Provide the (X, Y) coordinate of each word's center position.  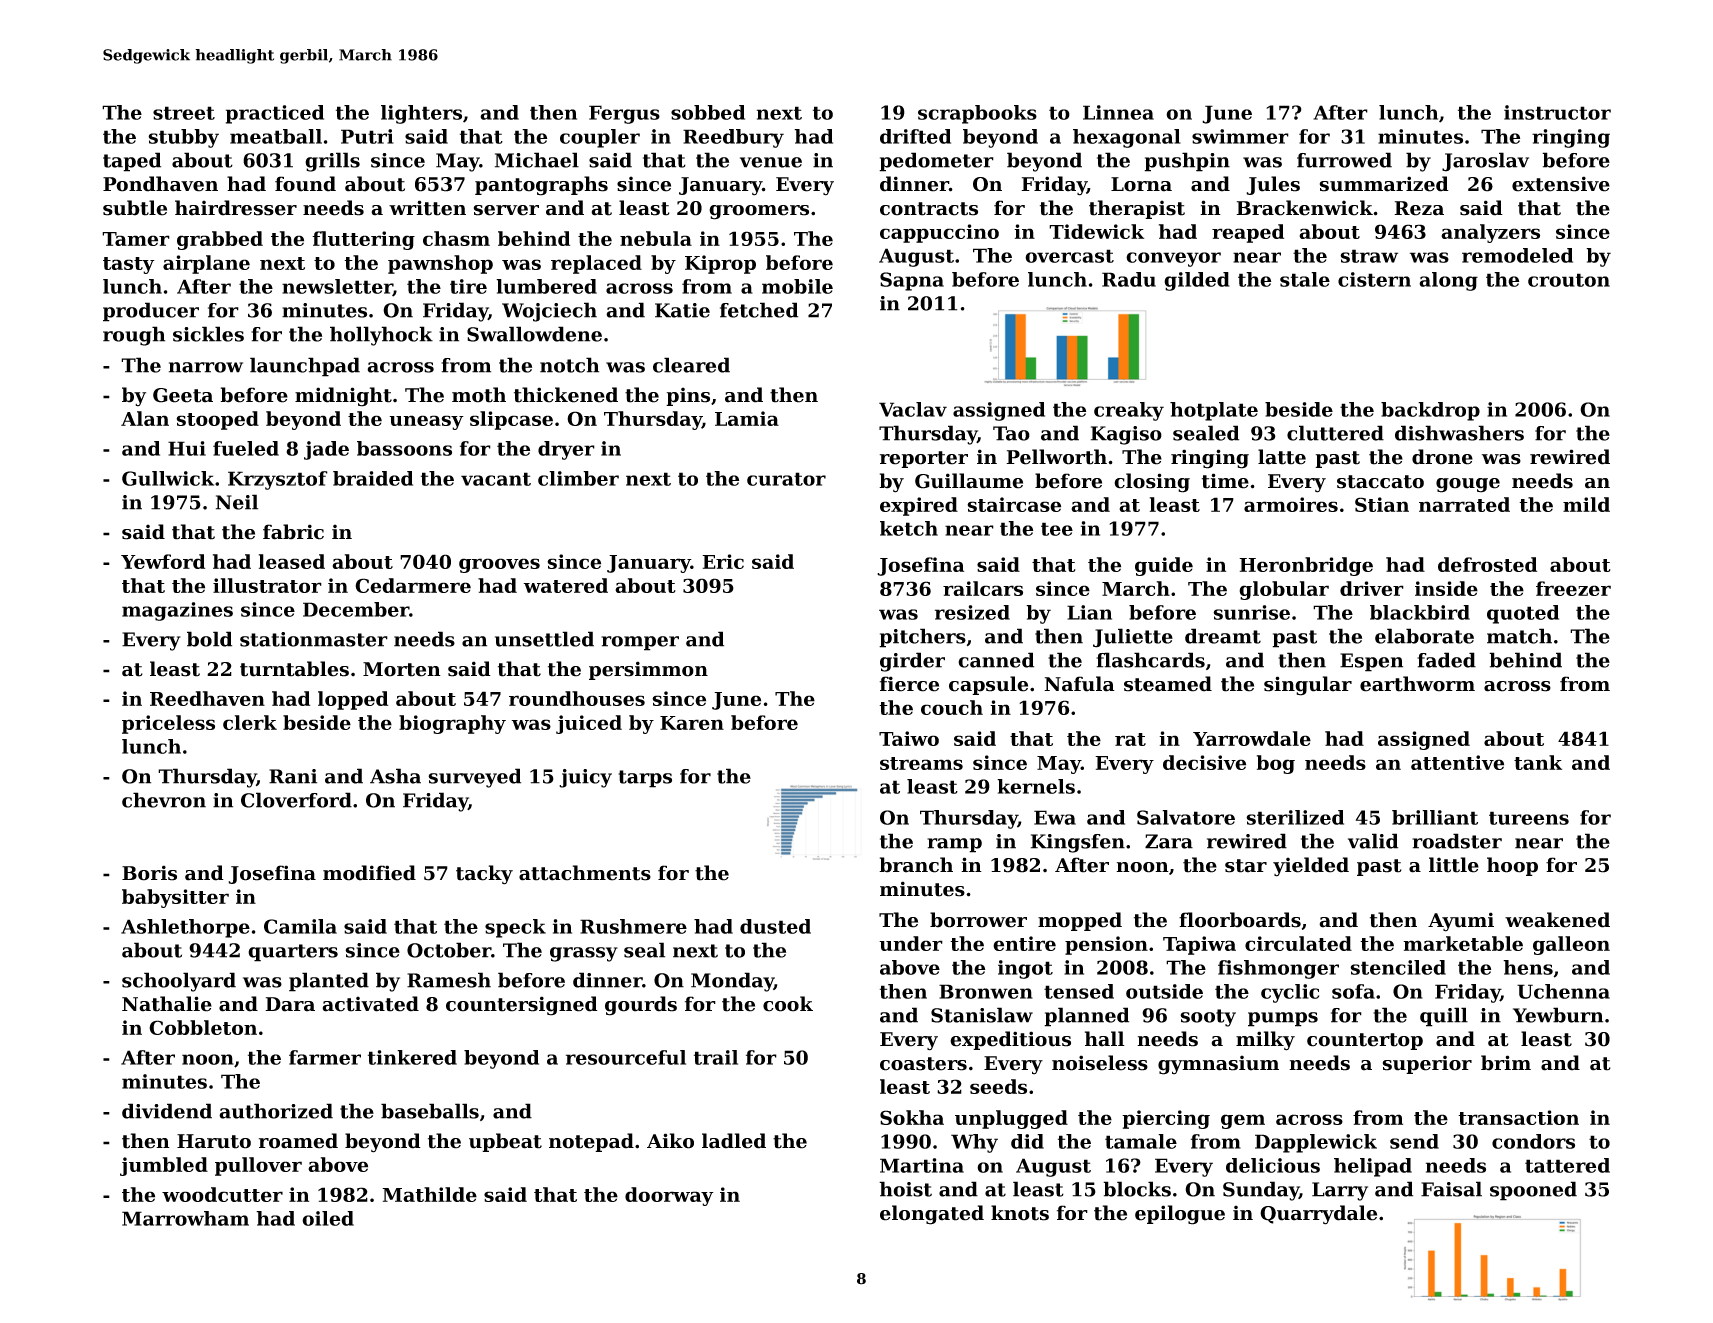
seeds (998, 1086)
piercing (1166, 1119)
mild (1586, 504)
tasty (129, 265)
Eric (723, 561)
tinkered (412, 1057)
